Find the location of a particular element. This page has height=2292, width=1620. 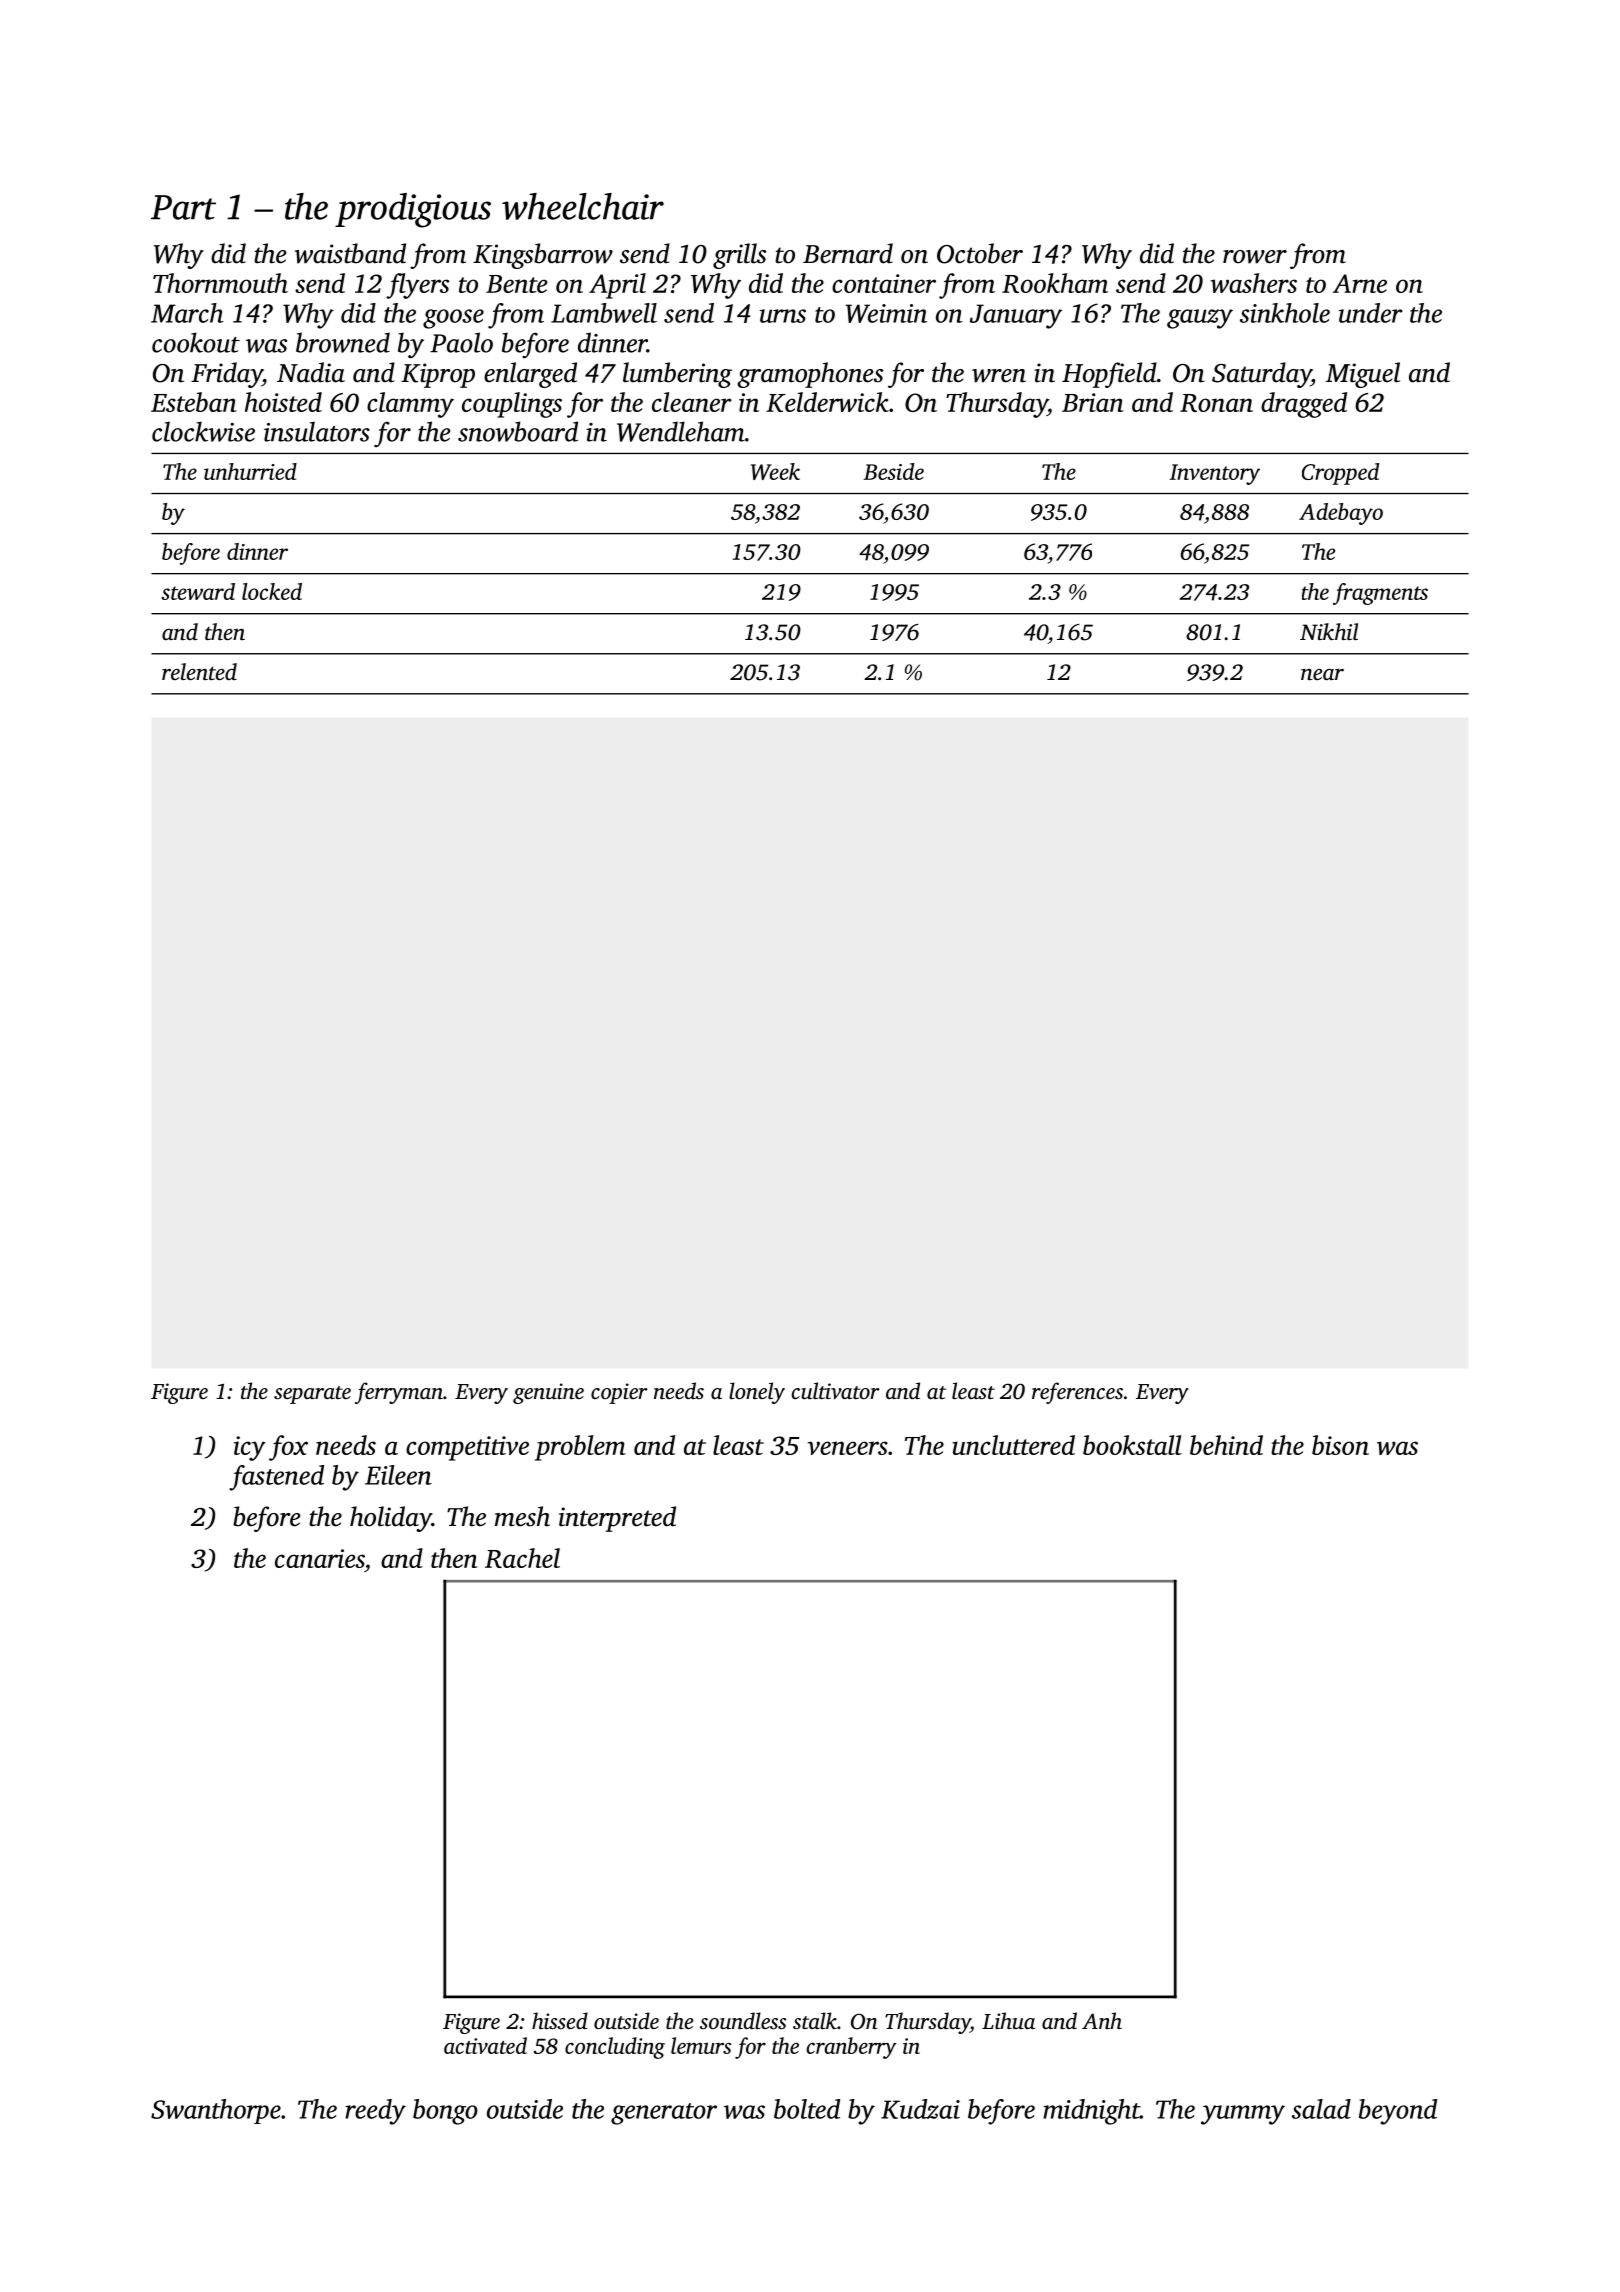

prodigious is located at coordinates (413, 210).
